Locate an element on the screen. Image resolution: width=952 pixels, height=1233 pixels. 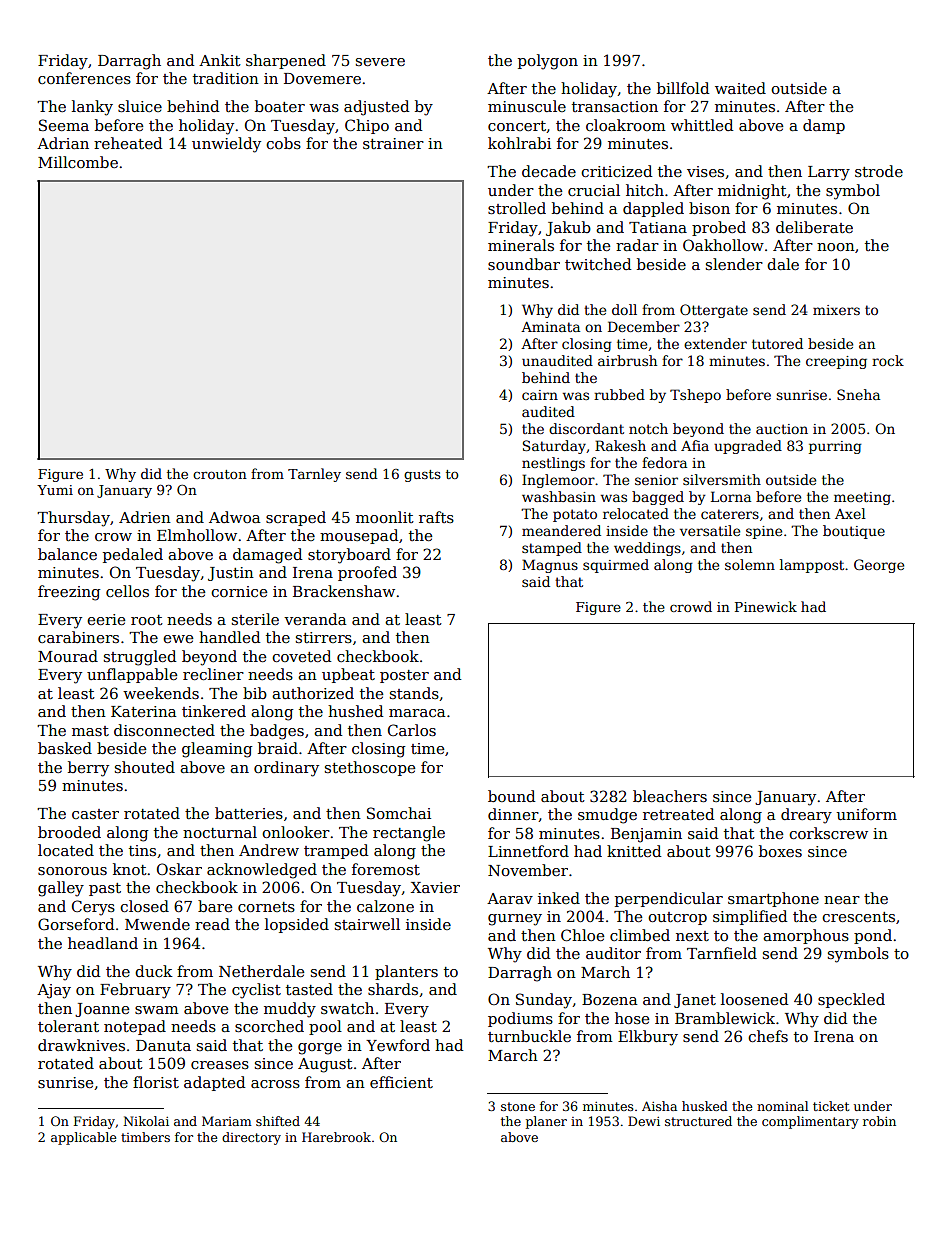
applicable is located at coordinates (83, 1138).
